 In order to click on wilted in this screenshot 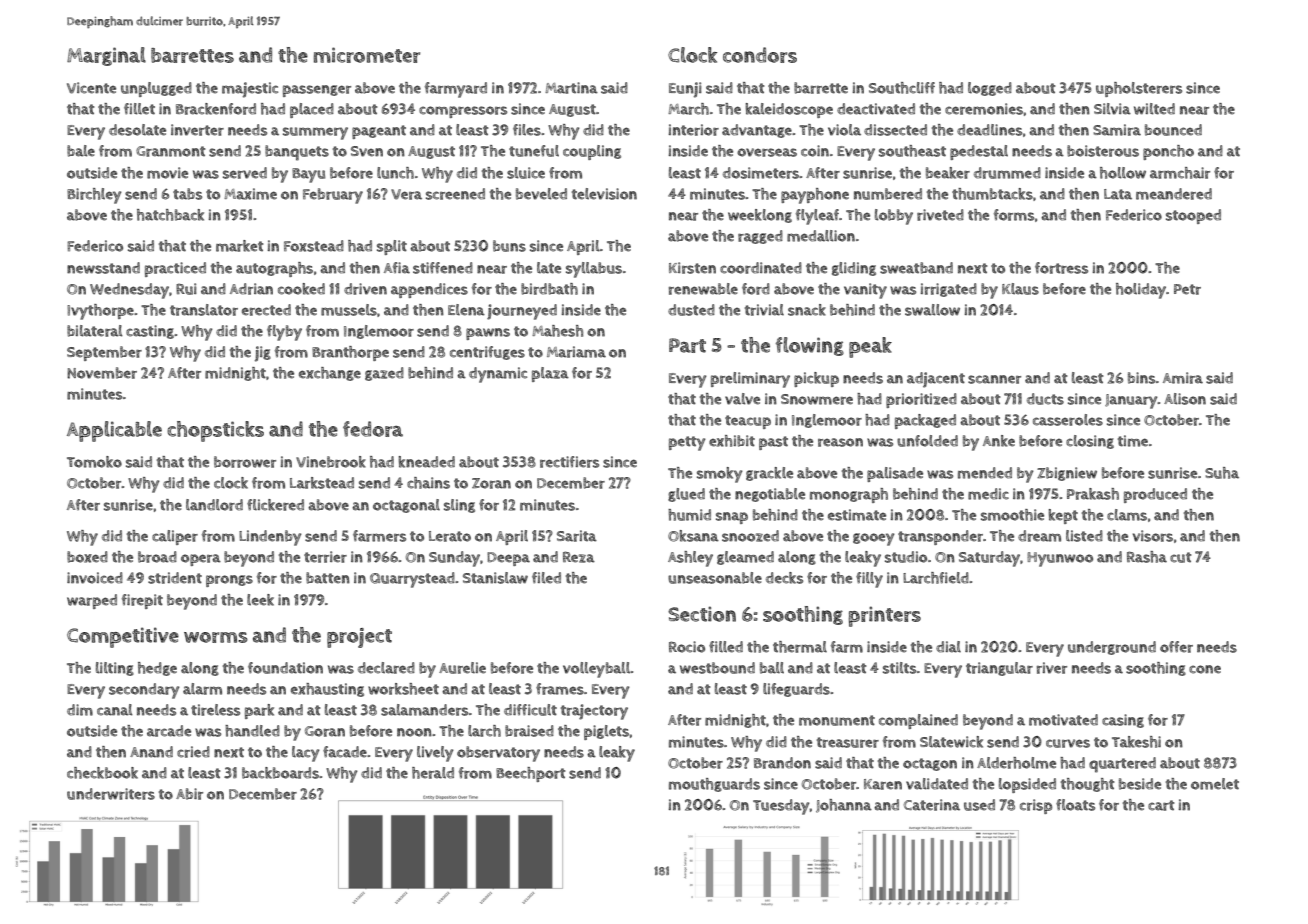, I will do `click(1154, 109)`.
